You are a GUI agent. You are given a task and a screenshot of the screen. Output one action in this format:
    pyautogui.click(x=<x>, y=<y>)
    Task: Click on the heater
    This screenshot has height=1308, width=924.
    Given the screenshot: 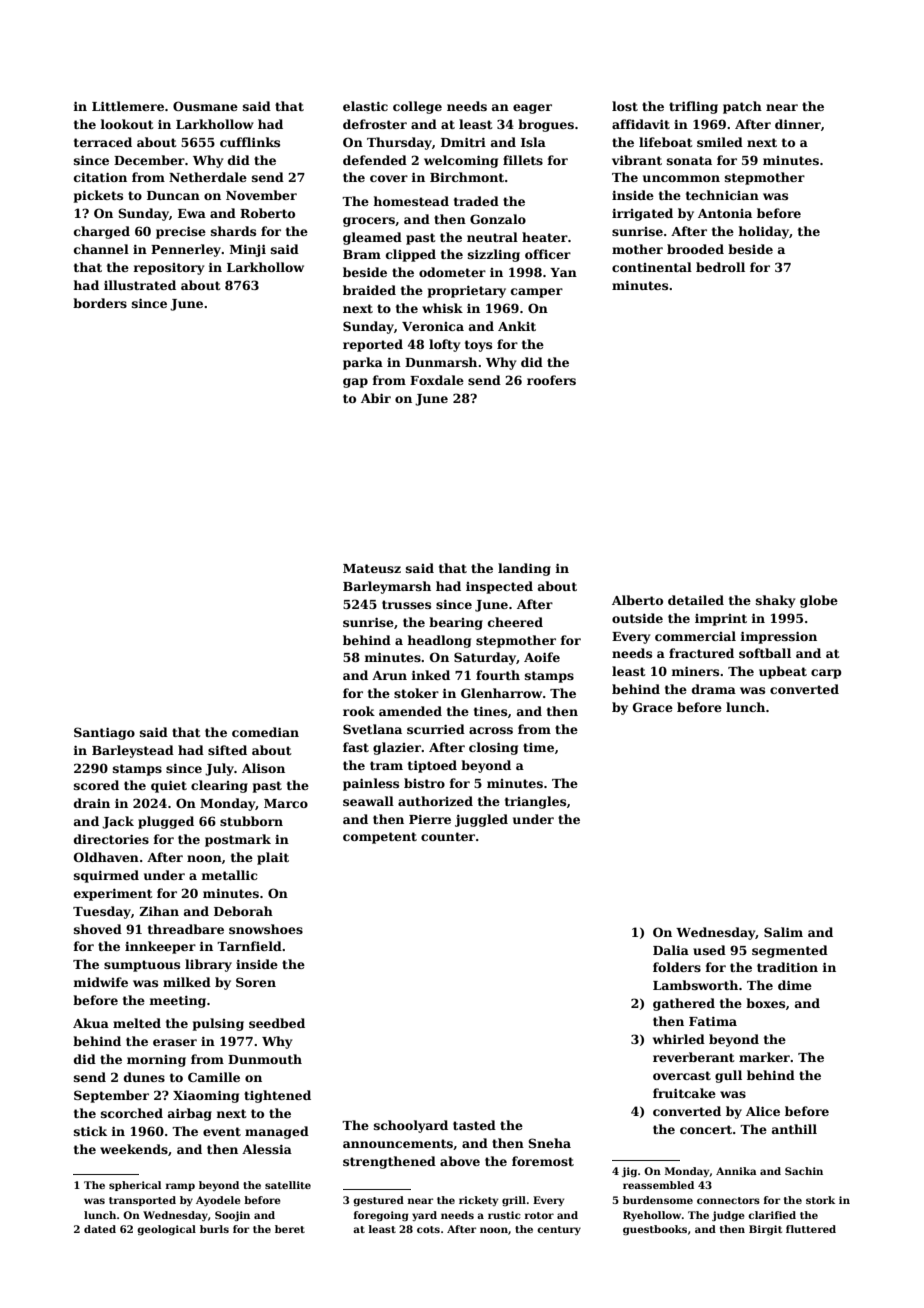 What is the action you would take?
    pyautogui.click(x=545, y=237)
